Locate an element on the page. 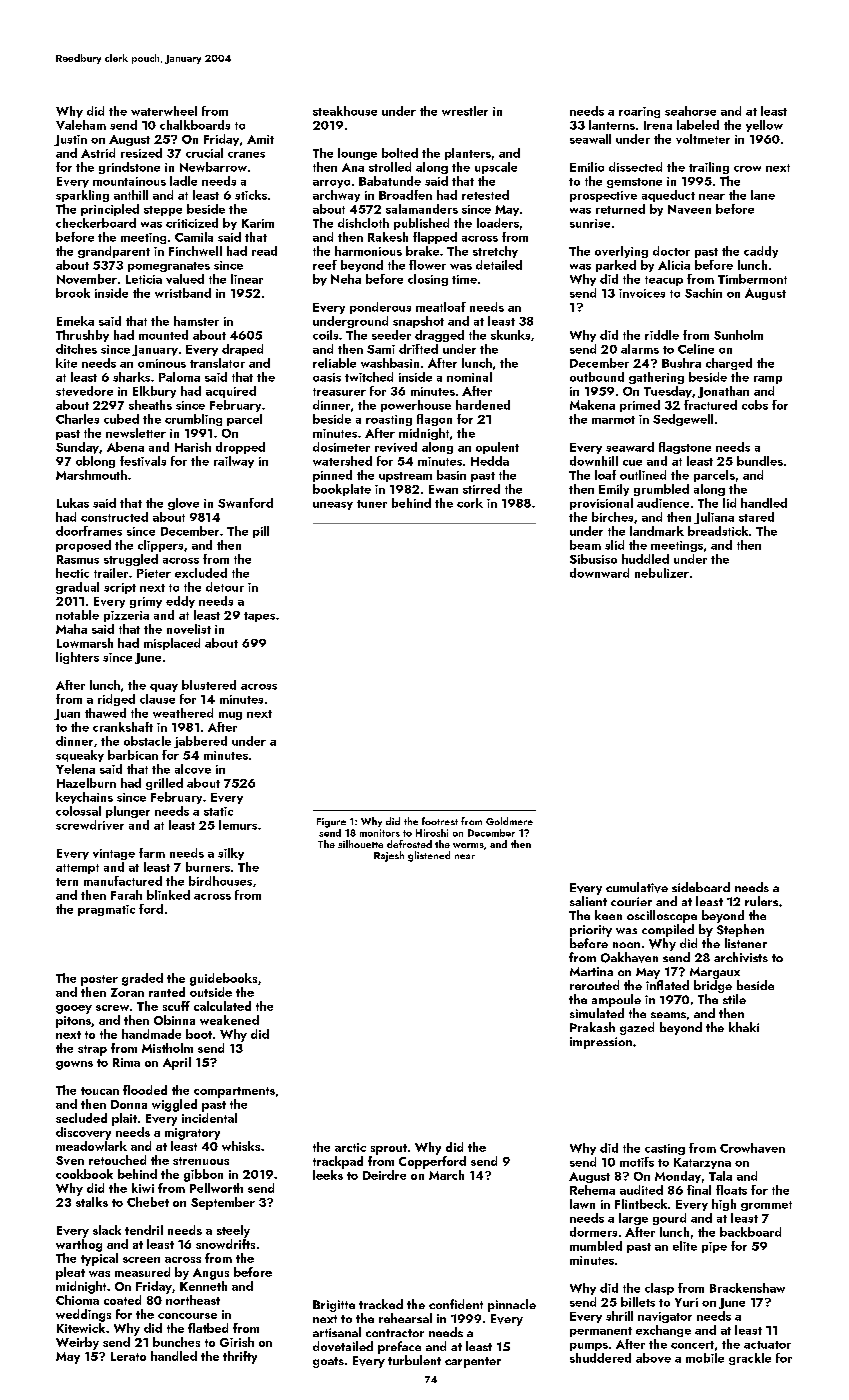  harmonious is located at coordinates (368, 251).
